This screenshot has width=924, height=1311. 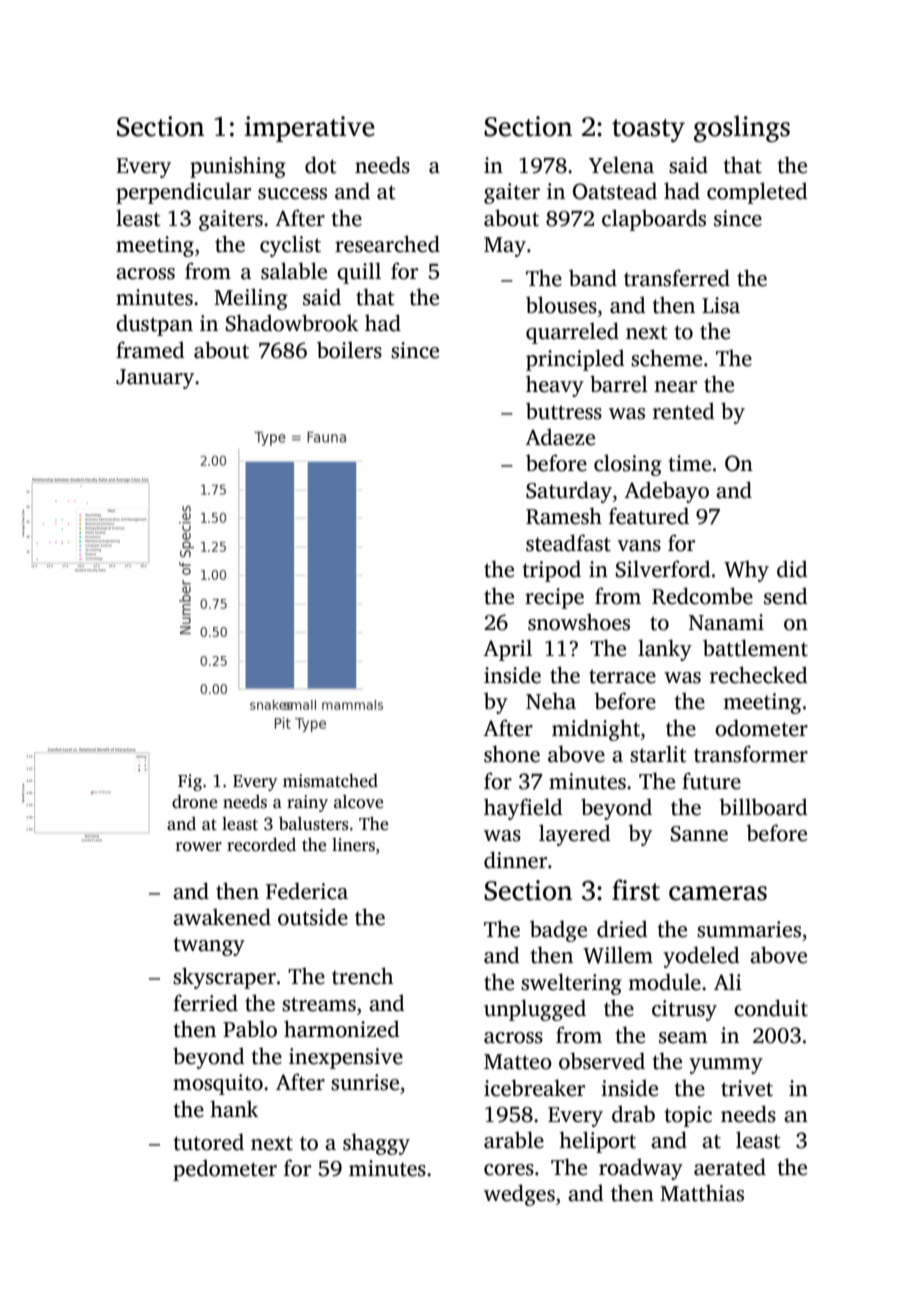 What do you see at coordinates (150, 350) in the screenshot?
I see `framed` at bounding box center [150, 350].
